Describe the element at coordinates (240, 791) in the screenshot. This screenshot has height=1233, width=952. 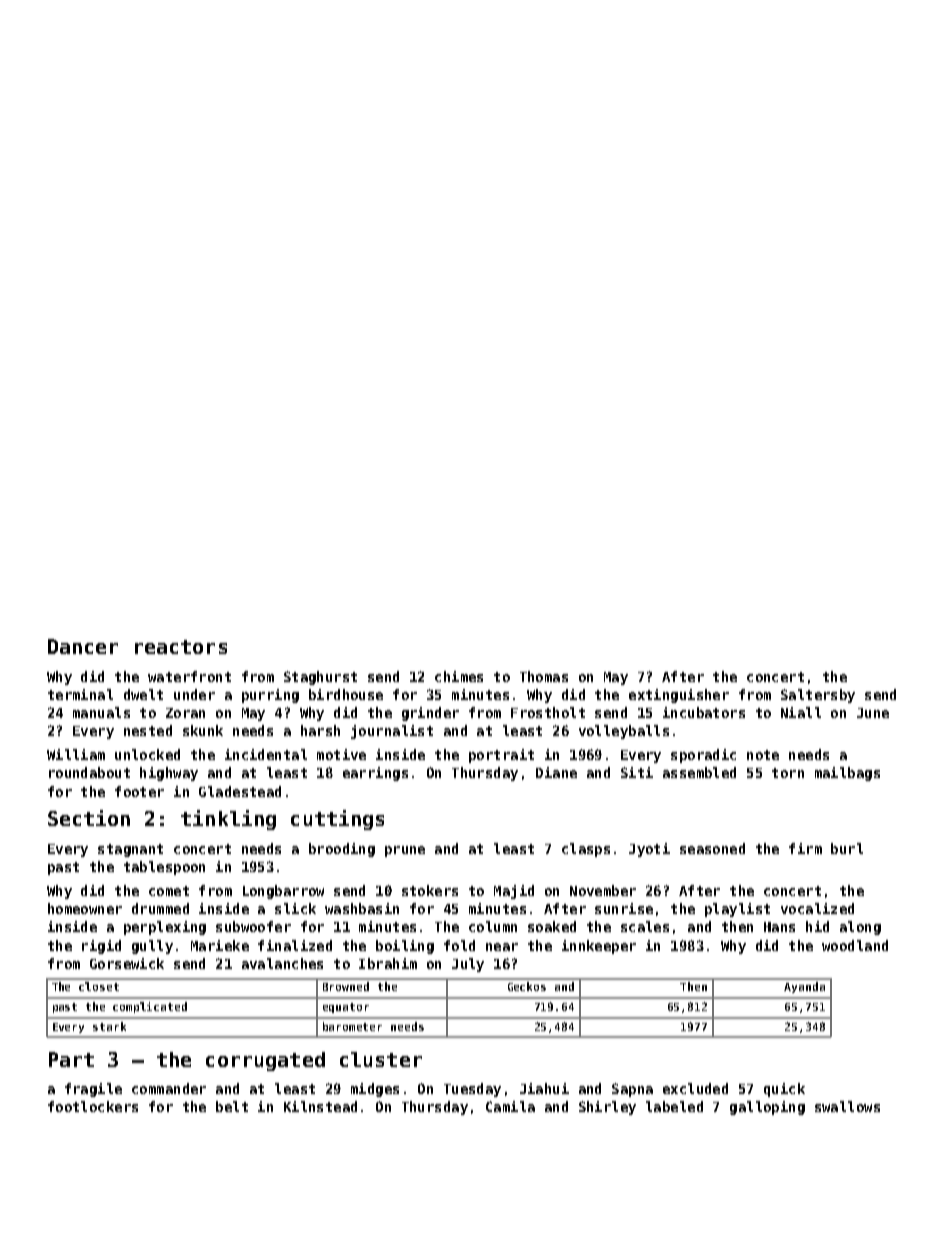
I see `Gladestead` at that location.
